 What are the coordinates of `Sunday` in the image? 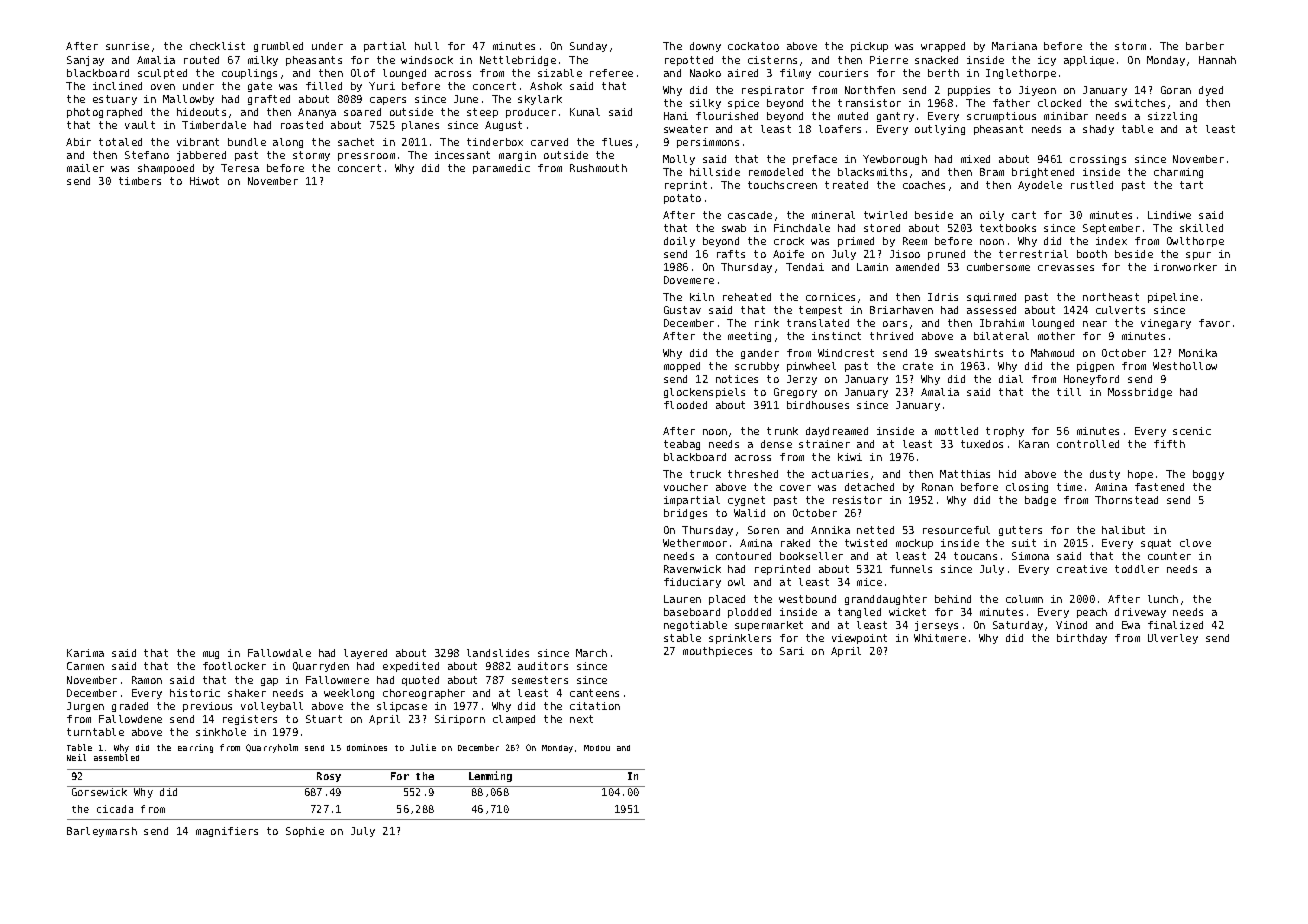 It's located at (588, 47).
